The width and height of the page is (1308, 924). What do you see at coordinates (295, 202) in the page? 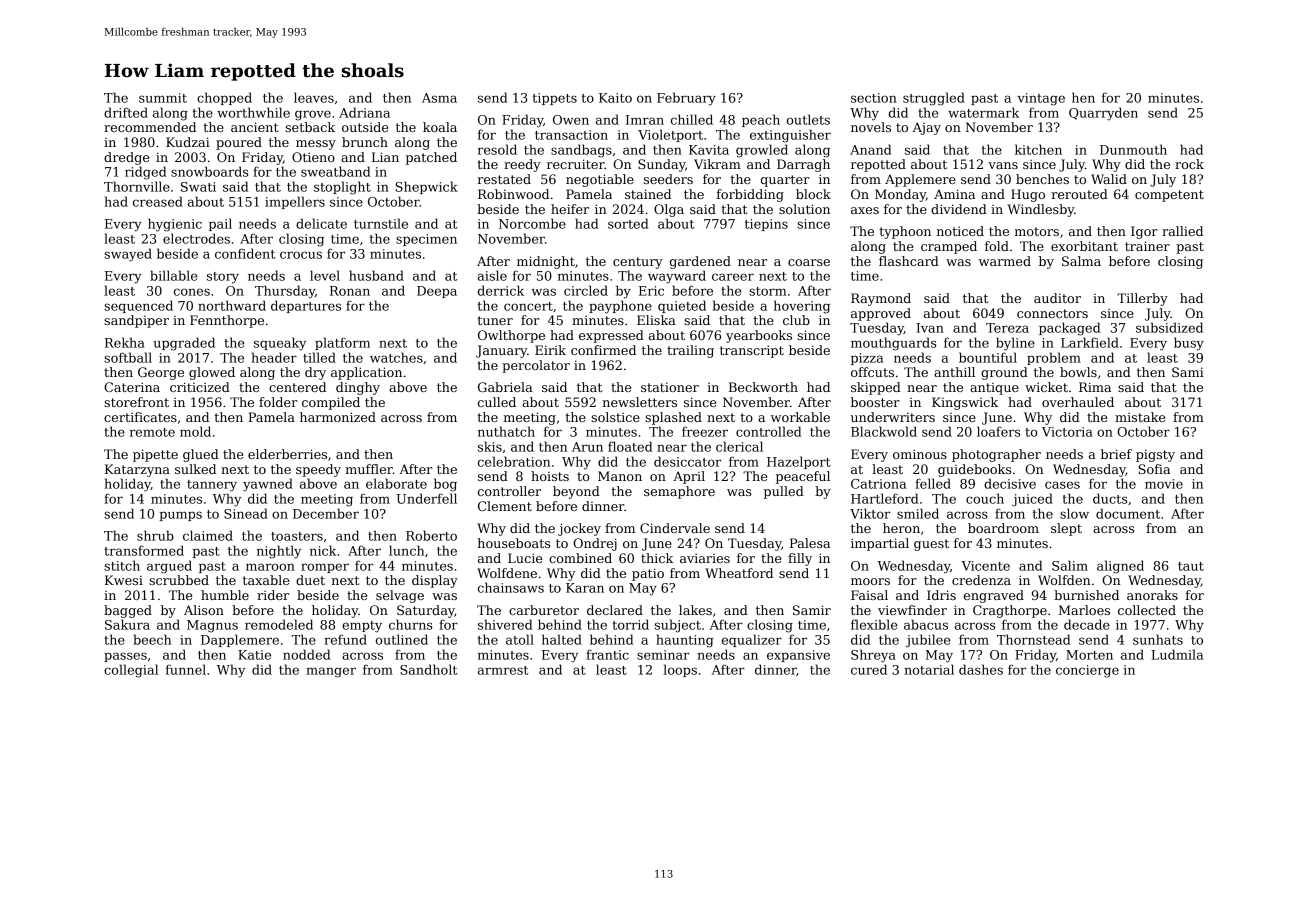
I see `impellers` at bounding box center [295, 202].
